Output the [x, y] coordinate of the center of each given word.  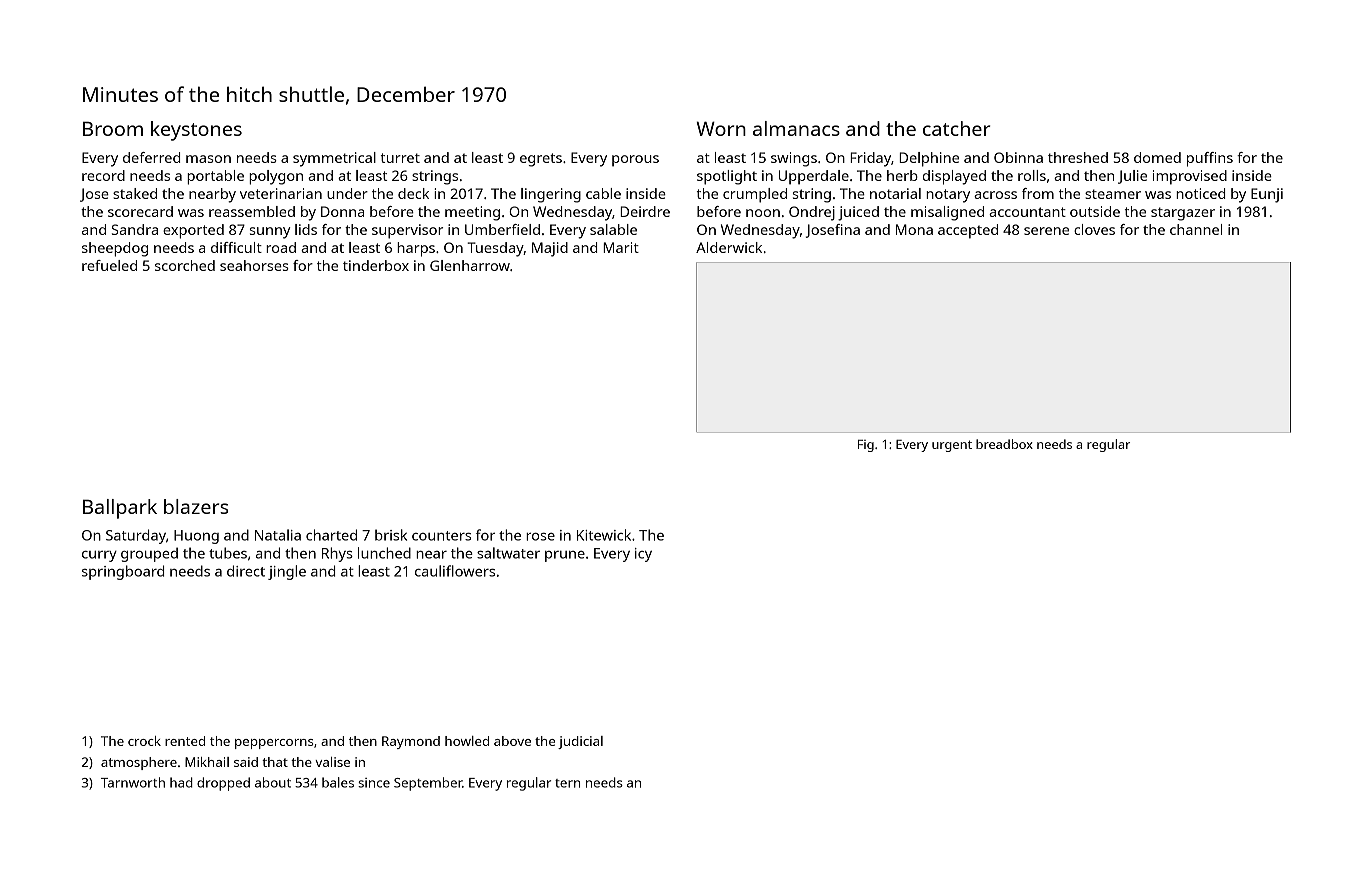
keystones [196, 131]
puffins [1210, 159]
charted [331, 535]
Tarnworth [133, 782]
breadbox [1004, 444]
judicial [580, 742]
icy [643, 555]
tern [567, 783]
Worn [721, 128]
